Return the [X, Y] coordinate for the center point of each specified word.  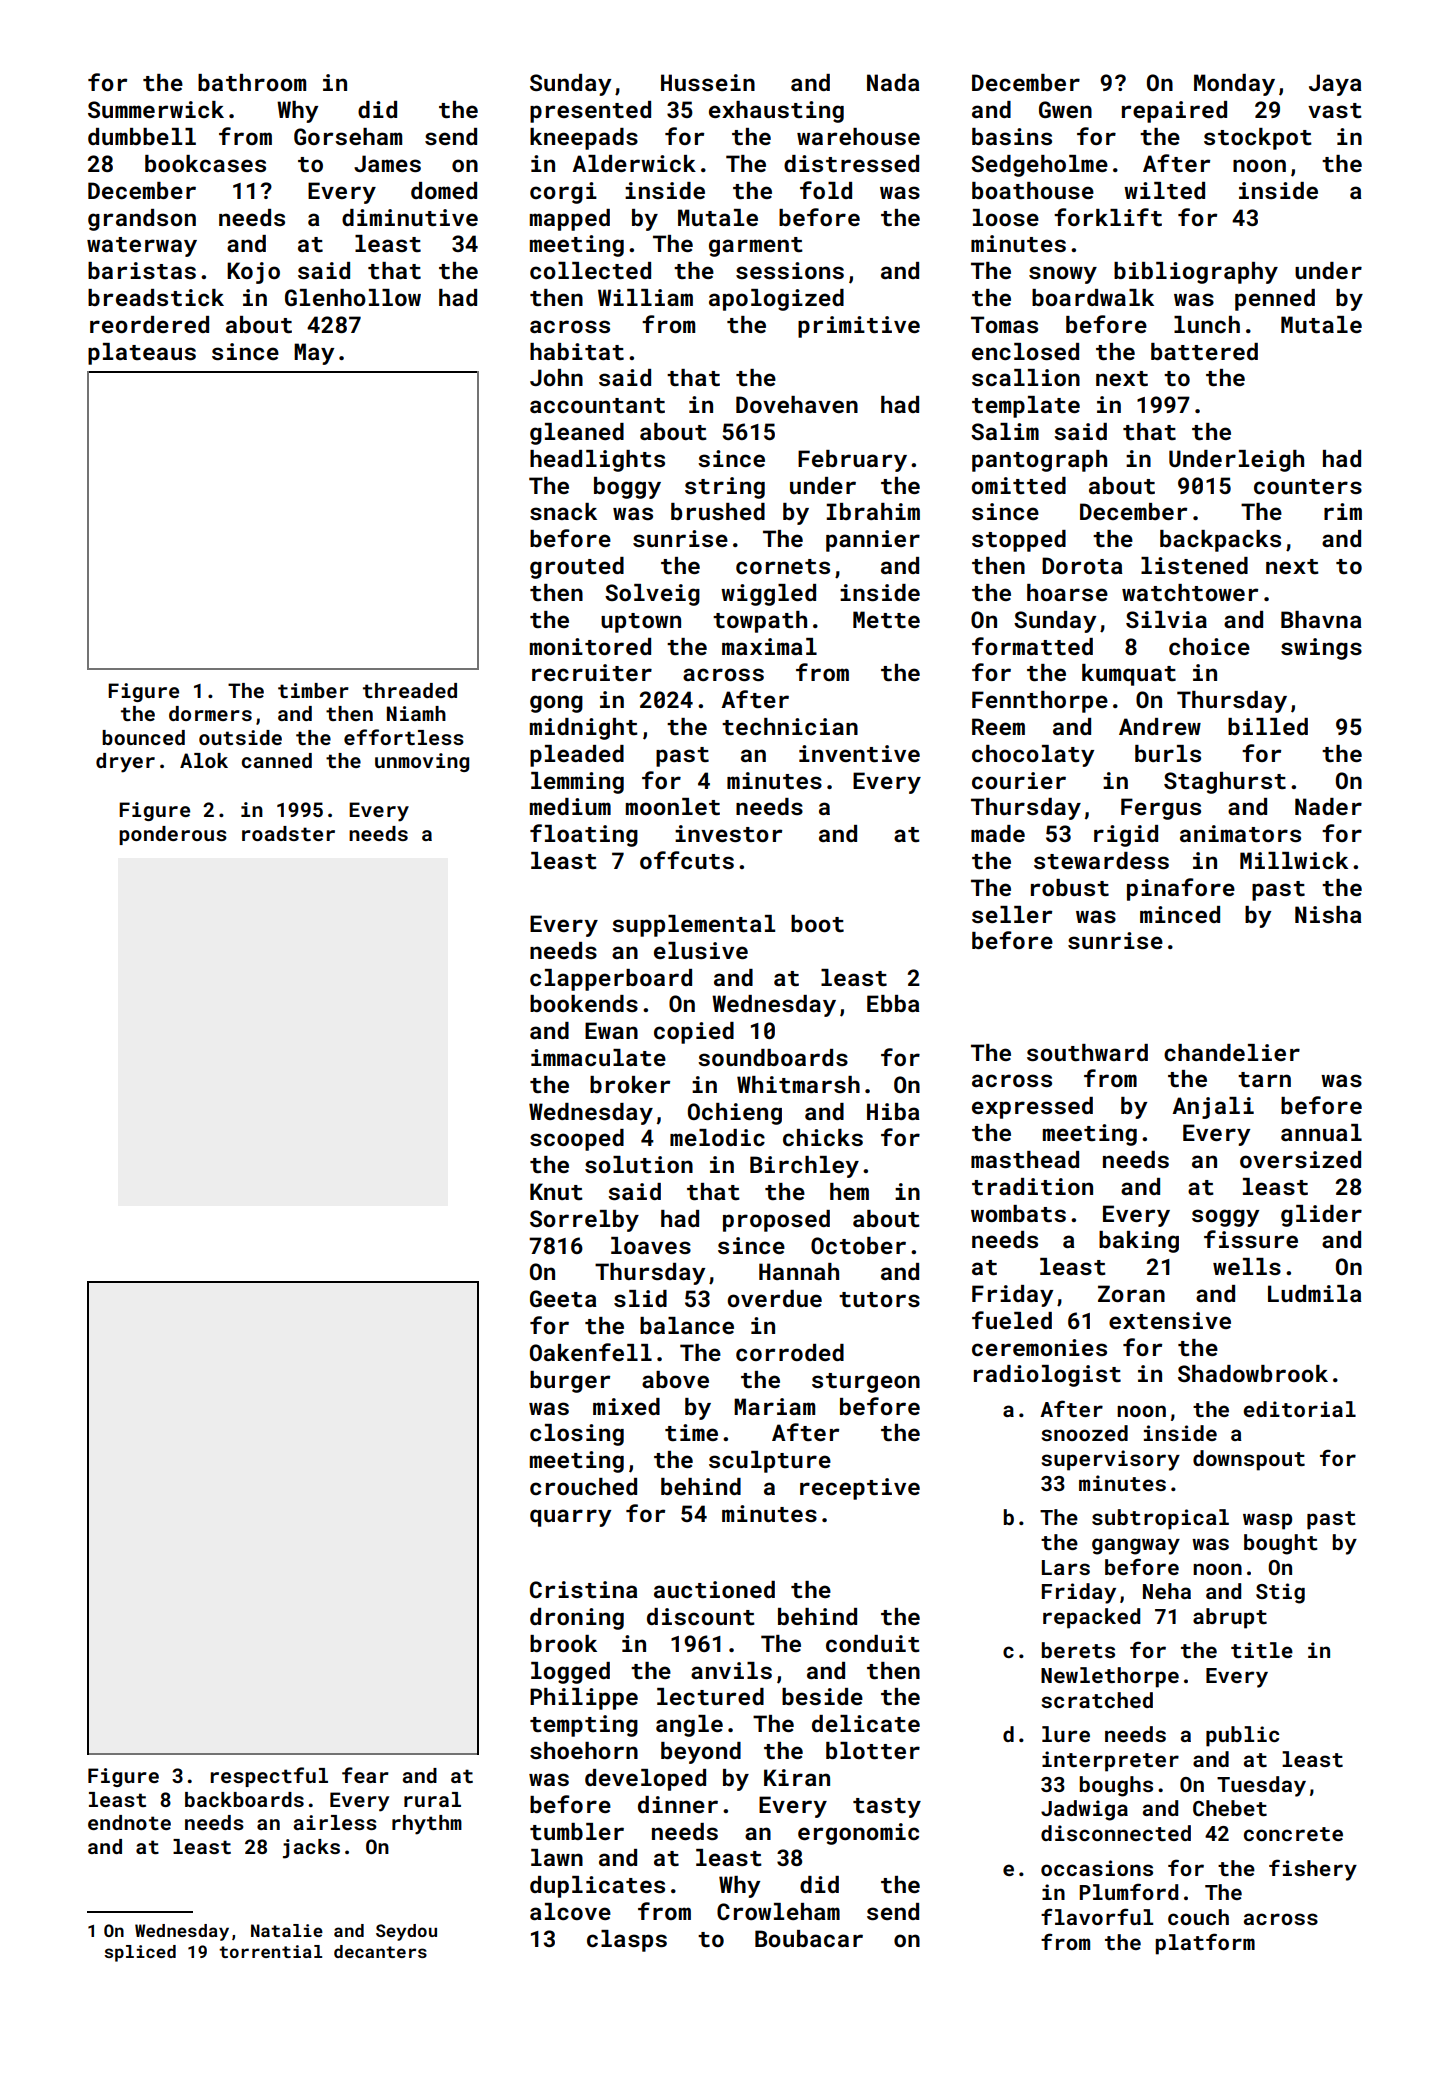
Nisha [1328, 914]
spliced [140, 1953]
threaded [410, 690]
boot [817, 923]
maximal [769, 646]
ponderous [173, 835]
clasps [627, 1941]
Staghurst [1225, 783]
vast [1335, 110]
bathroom [252, 82]
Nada [893, 82]
